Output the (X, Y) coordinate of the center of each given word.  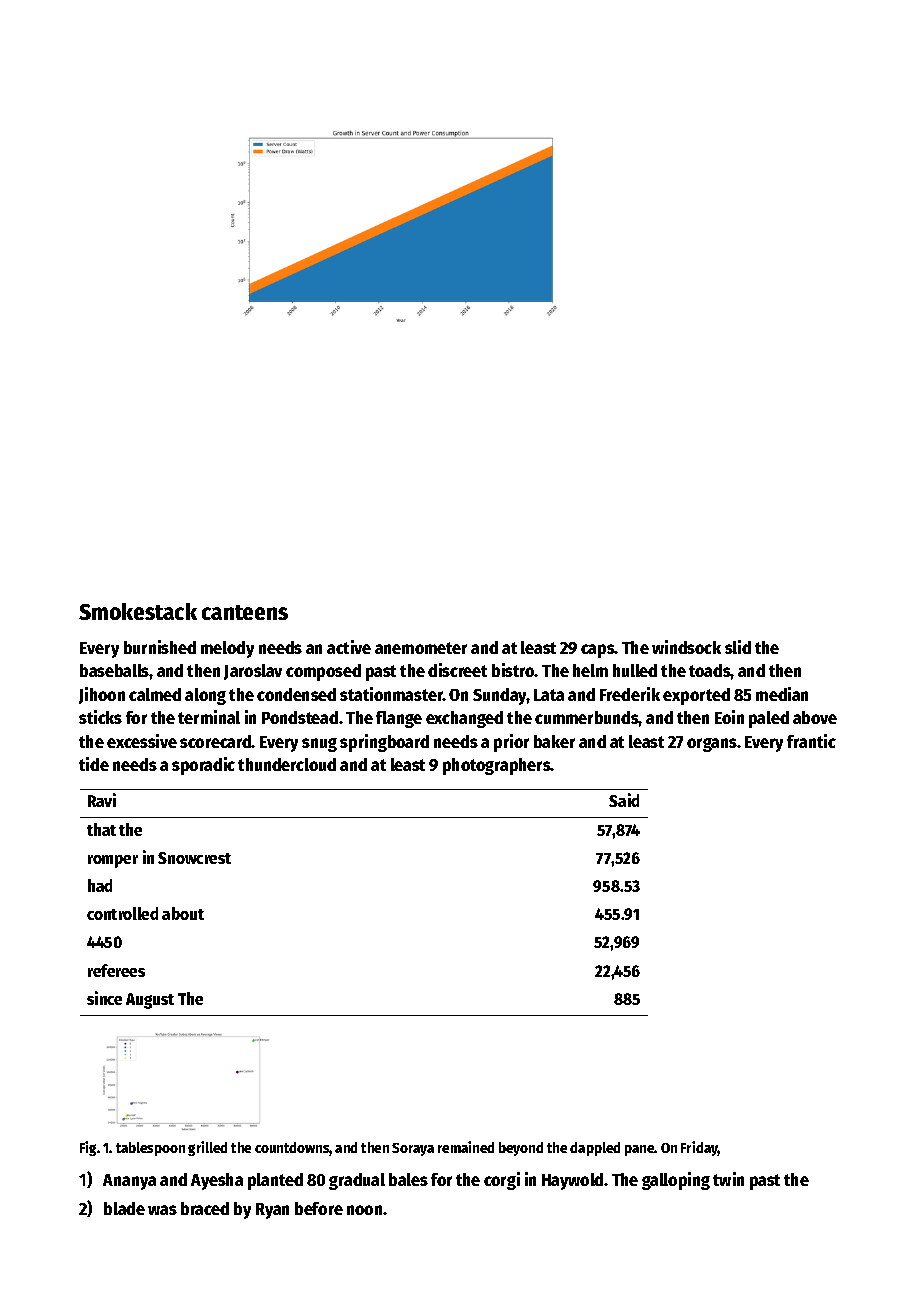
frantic (811, 741)
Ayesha (217, 1181)
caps (598, 651)
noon (364, 1210)
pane (640, 1150)
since (104, 998)
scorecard (216, 741)
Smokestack (138, 611)
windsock (686, 647)
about (183, 913)
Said (624, 800)
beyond (521, 1149)
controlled (122, 913)
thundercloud (287, 764)
